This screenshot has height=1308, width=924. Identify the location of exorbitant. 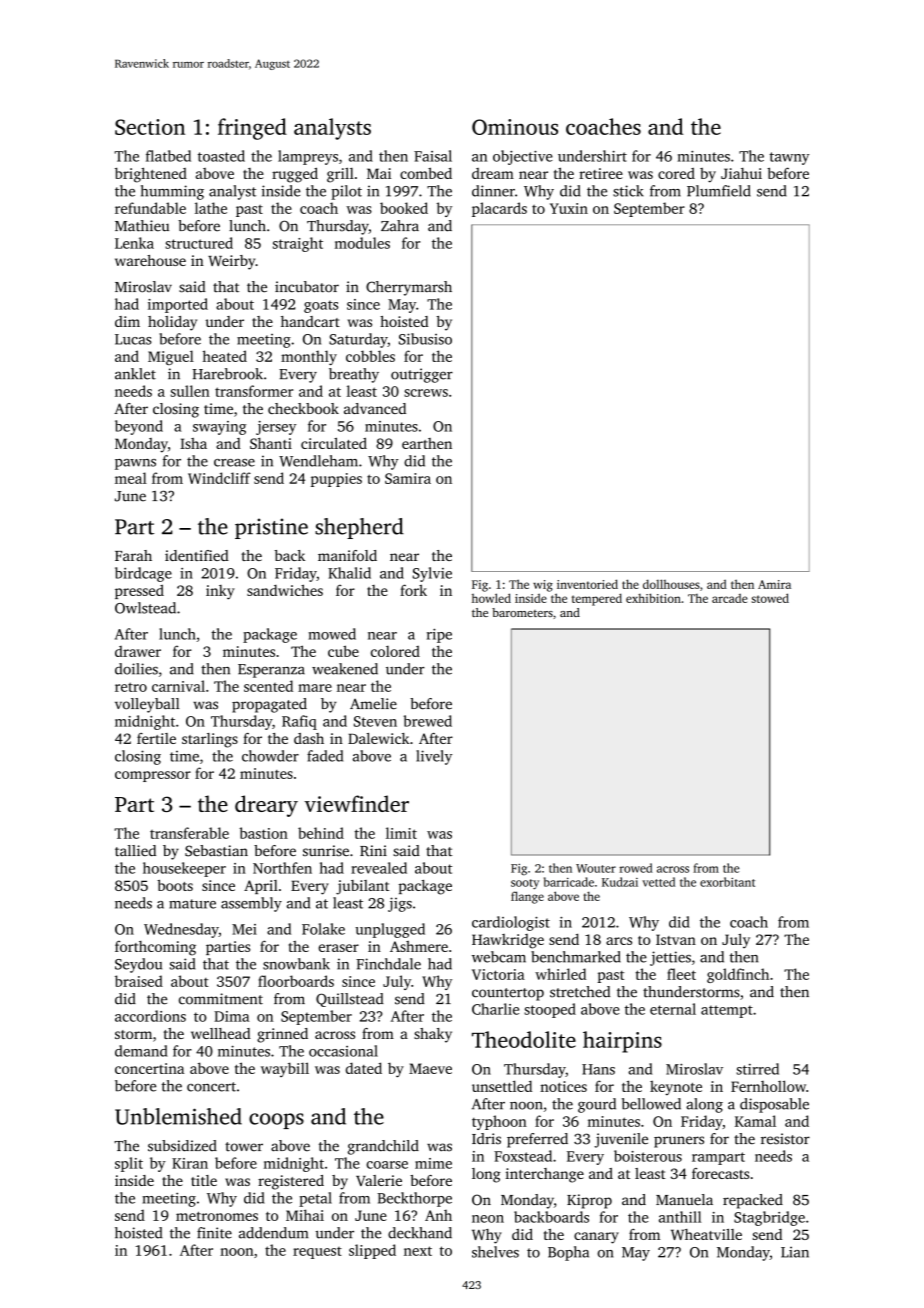
(727, 882).
